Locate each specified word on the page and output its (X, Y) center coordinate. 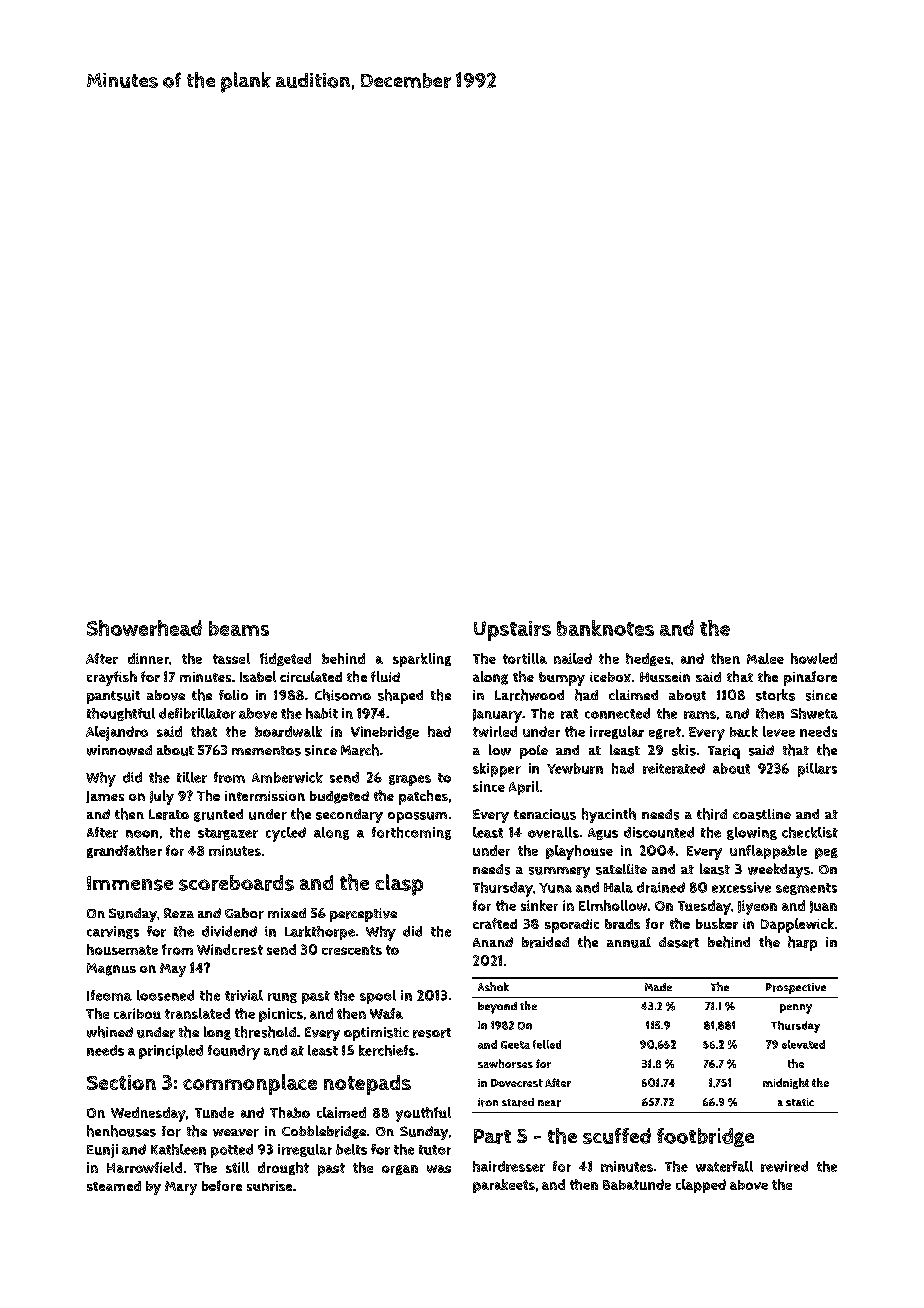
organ (400, 1170)
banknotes (605, 628)
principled (171, 1052)
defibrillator (197, 713)
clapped (701, 1186)
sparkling (422, 660)
